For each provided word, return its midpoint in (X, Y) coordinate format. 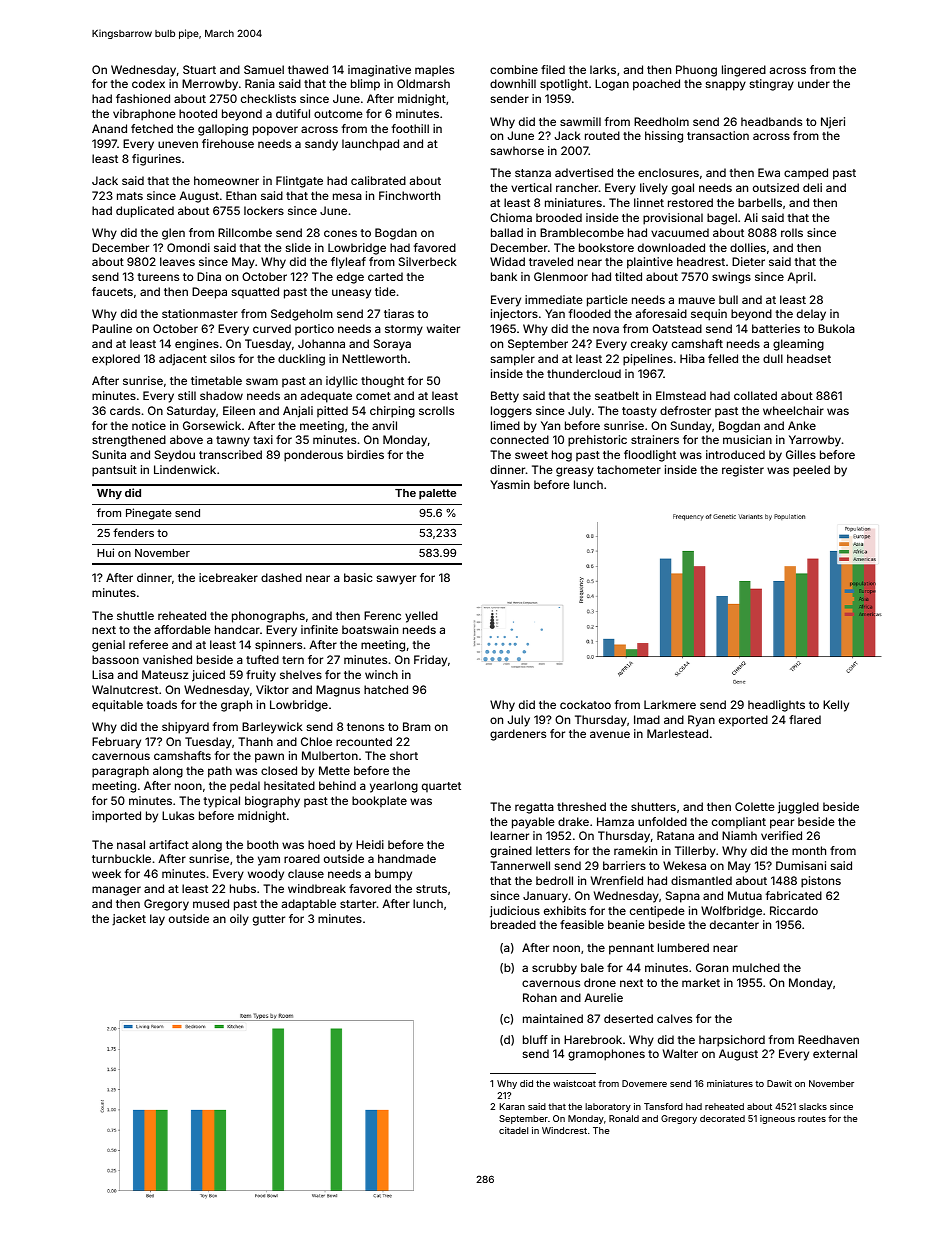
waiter (443, 328)
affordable (182, 629)
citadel (513, 1130)
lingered (744, 71)
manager (116, 891)
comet (373, 396)
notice (149, 425)
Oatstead (677, 328)
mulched (756, 967)
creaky (649, 345)
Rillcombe (245, 232)
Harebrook (593, 1039)
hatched (386, 689)
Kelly (836, 706)
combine (514, 69)
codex (148, 83)
